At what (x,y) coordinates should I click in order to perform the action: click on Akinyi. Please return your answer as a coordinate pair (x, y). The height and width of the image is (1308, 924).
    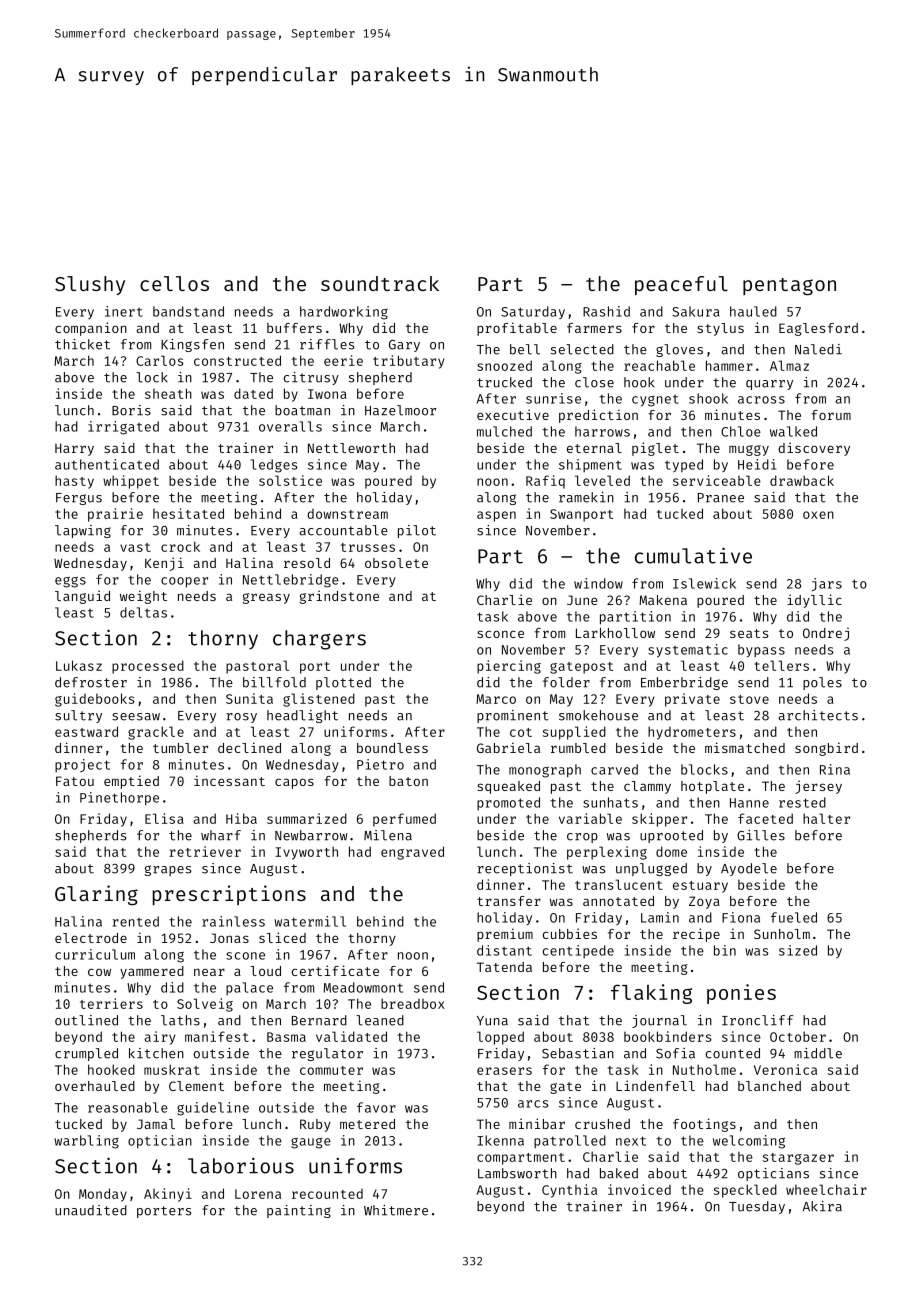
    Looking at the image, I should click on (168, 1195).
